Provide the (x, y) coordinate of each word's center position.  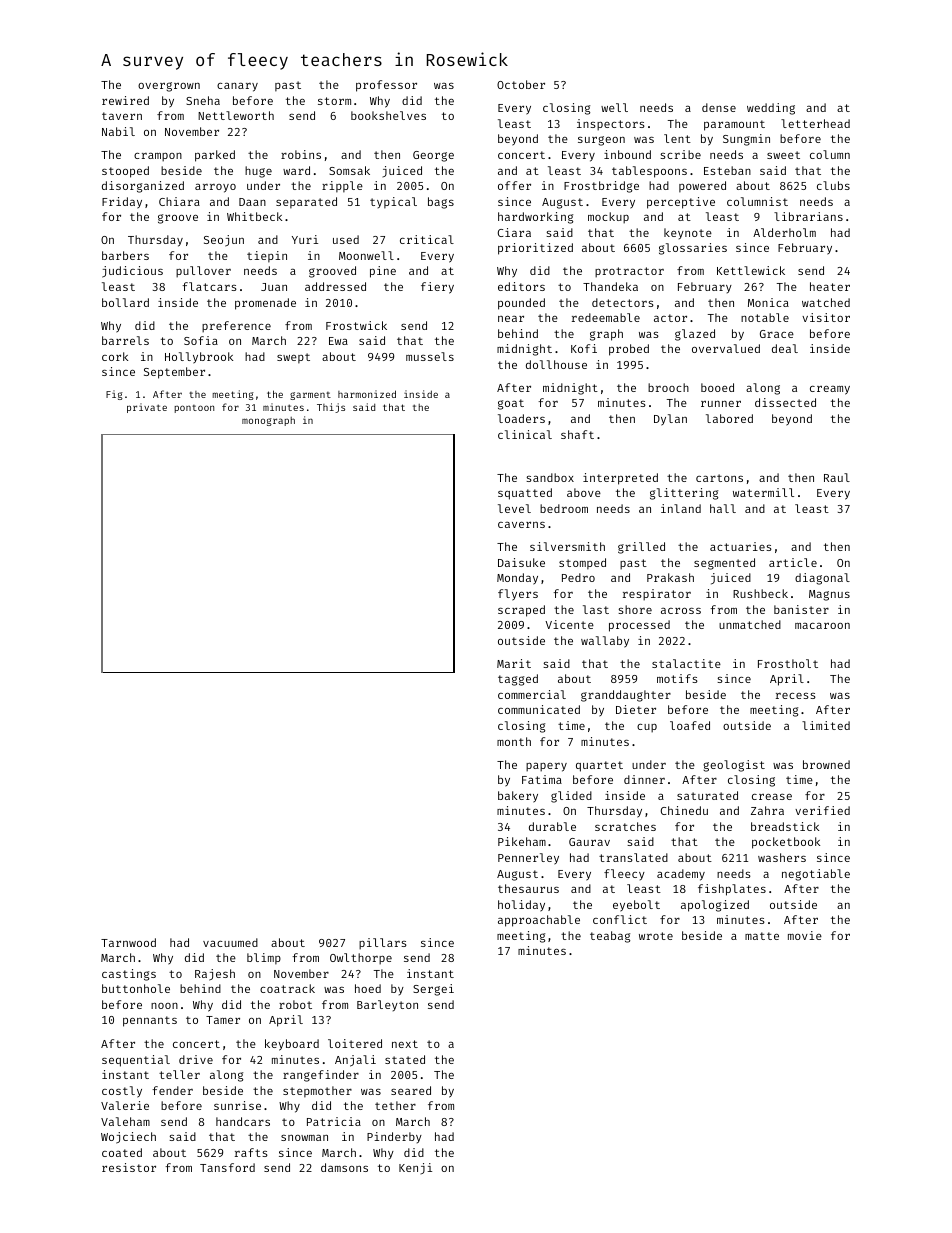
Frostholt (788, 663)
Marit (514, 663)
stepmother (317, 1092)
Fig (114, 395)
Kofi (584, 348)
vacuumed (230, 942)
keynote (688, 233)
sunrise (237, 1105)
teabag (610, 937)
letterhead (815, 123)
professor (386, 86)
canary (237, 87)
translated (633, 857)
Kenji (415, 1168)
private (147, 408)
